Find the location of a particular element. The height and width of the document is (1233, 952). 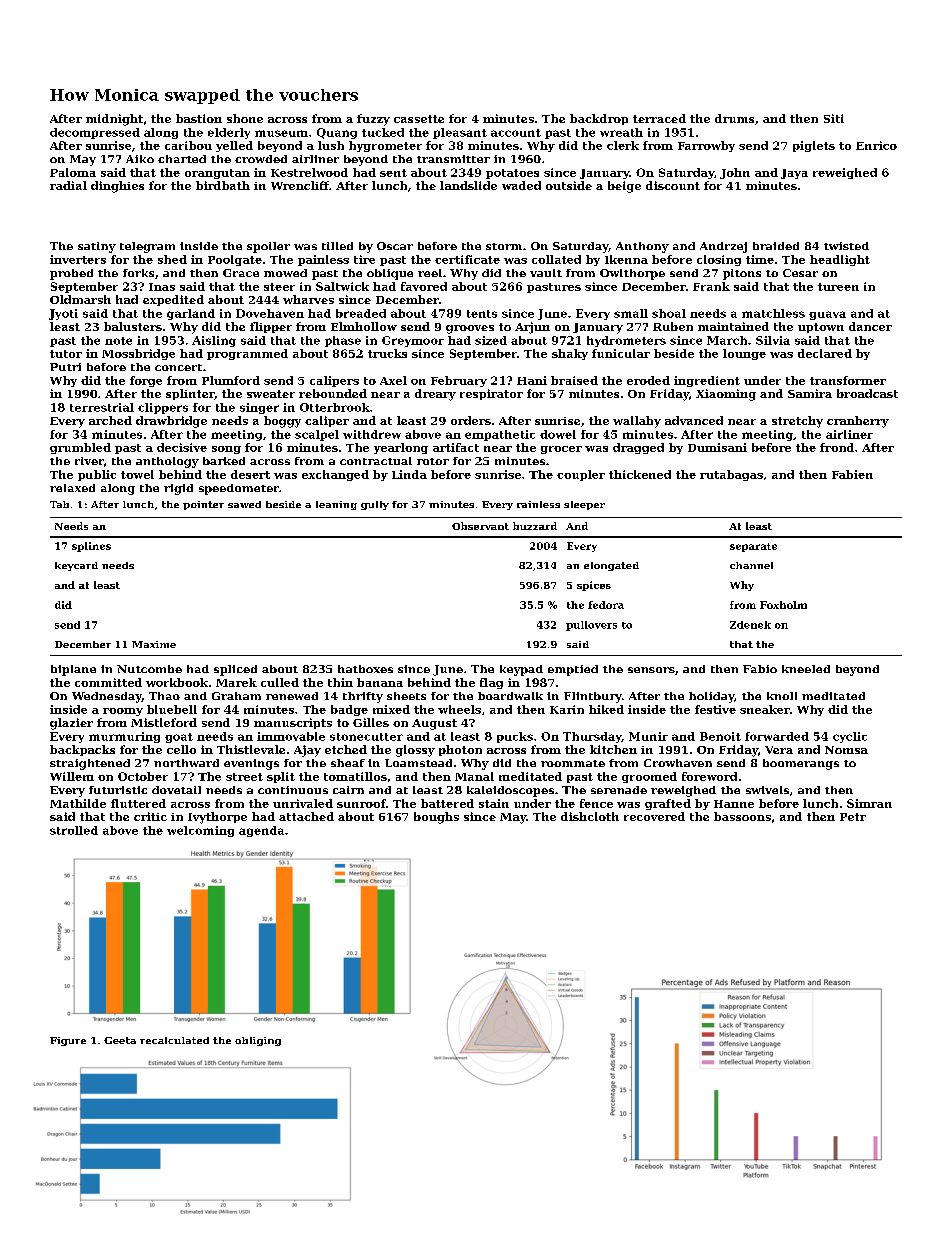

Jaya is located at coordinates (794, 174).
